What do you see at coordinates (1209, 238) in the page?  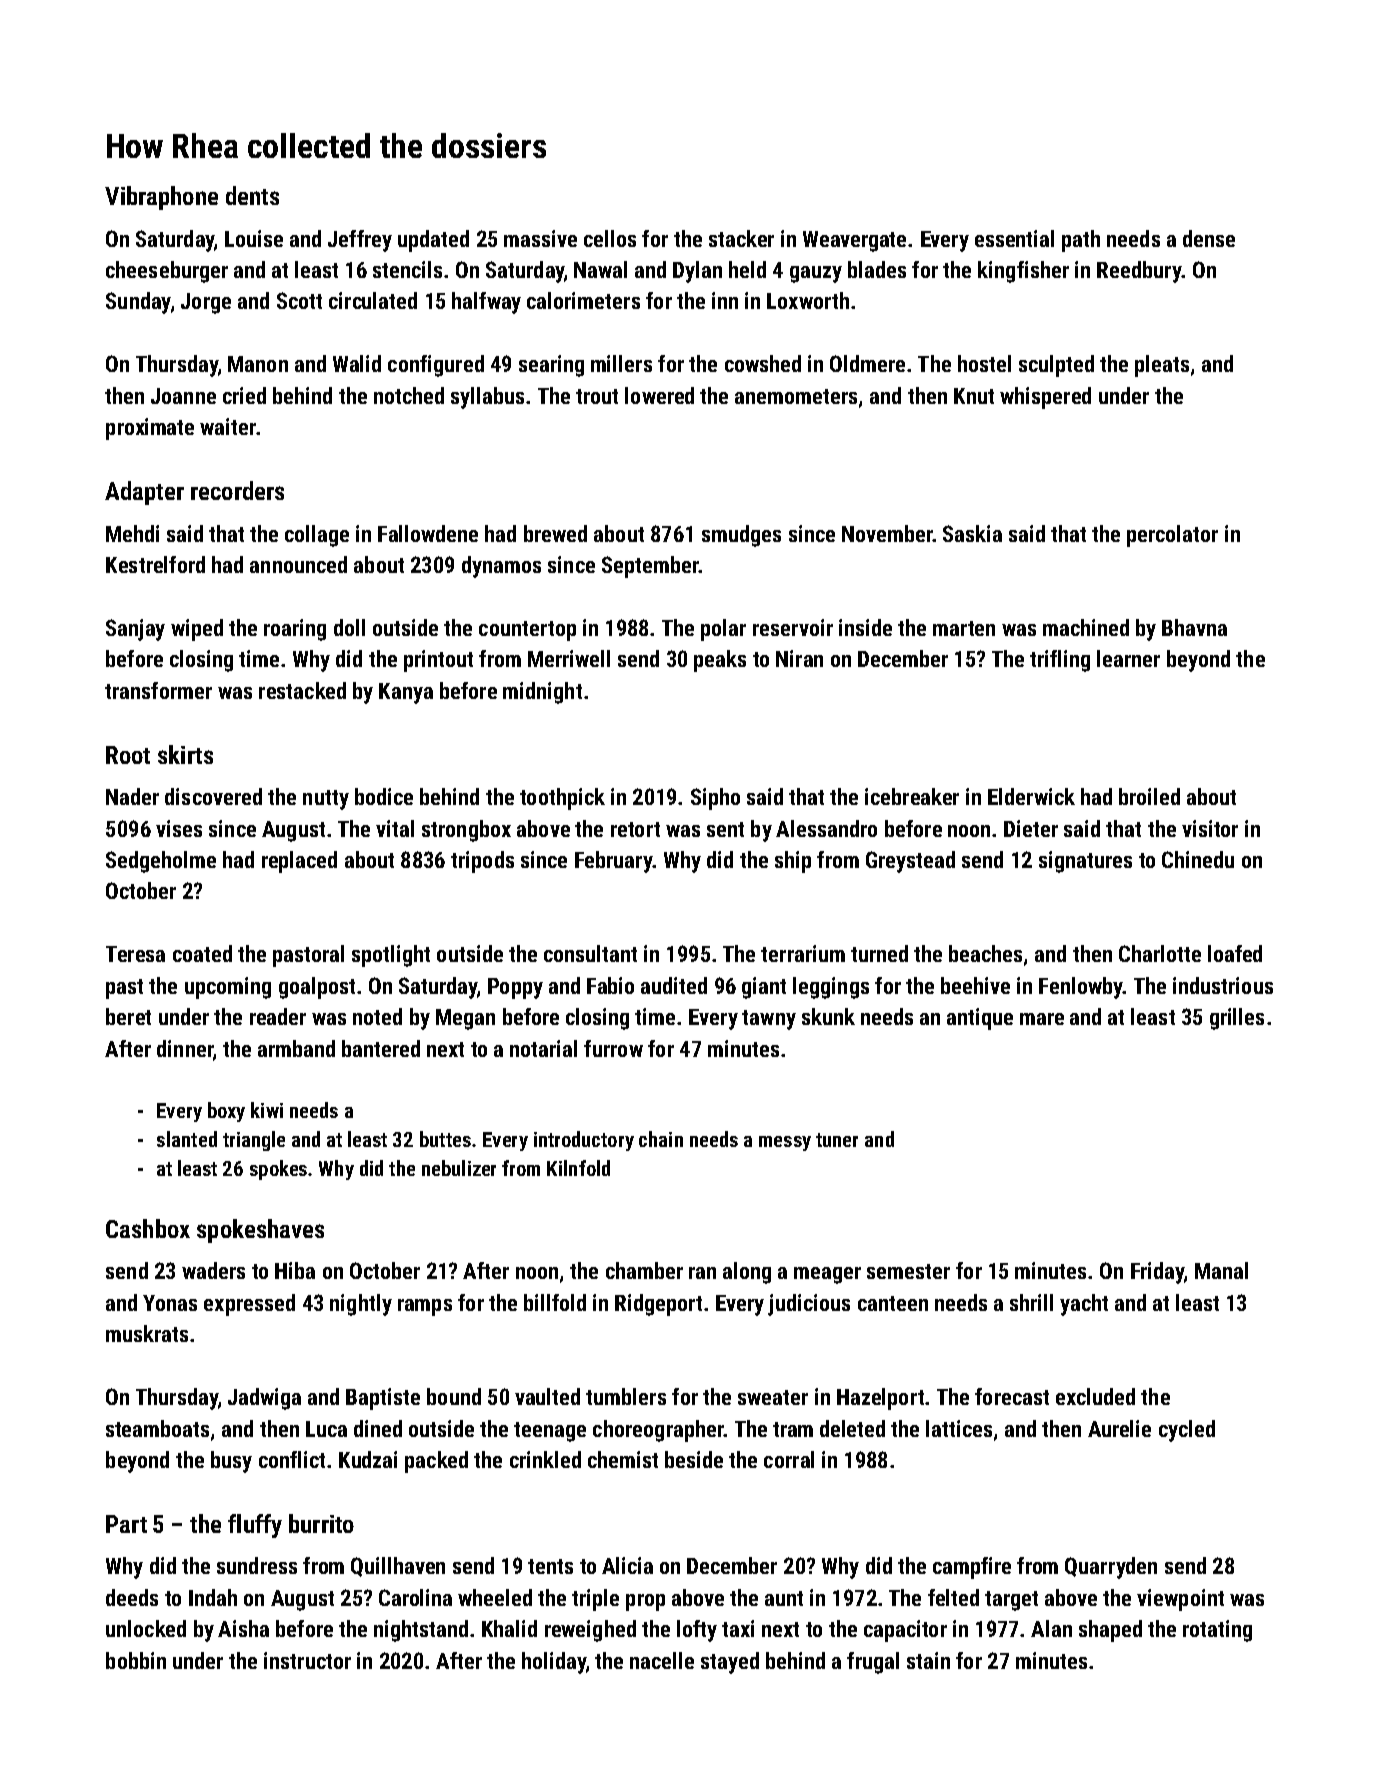 I see `dense` at bounding box center [1209, 238].
